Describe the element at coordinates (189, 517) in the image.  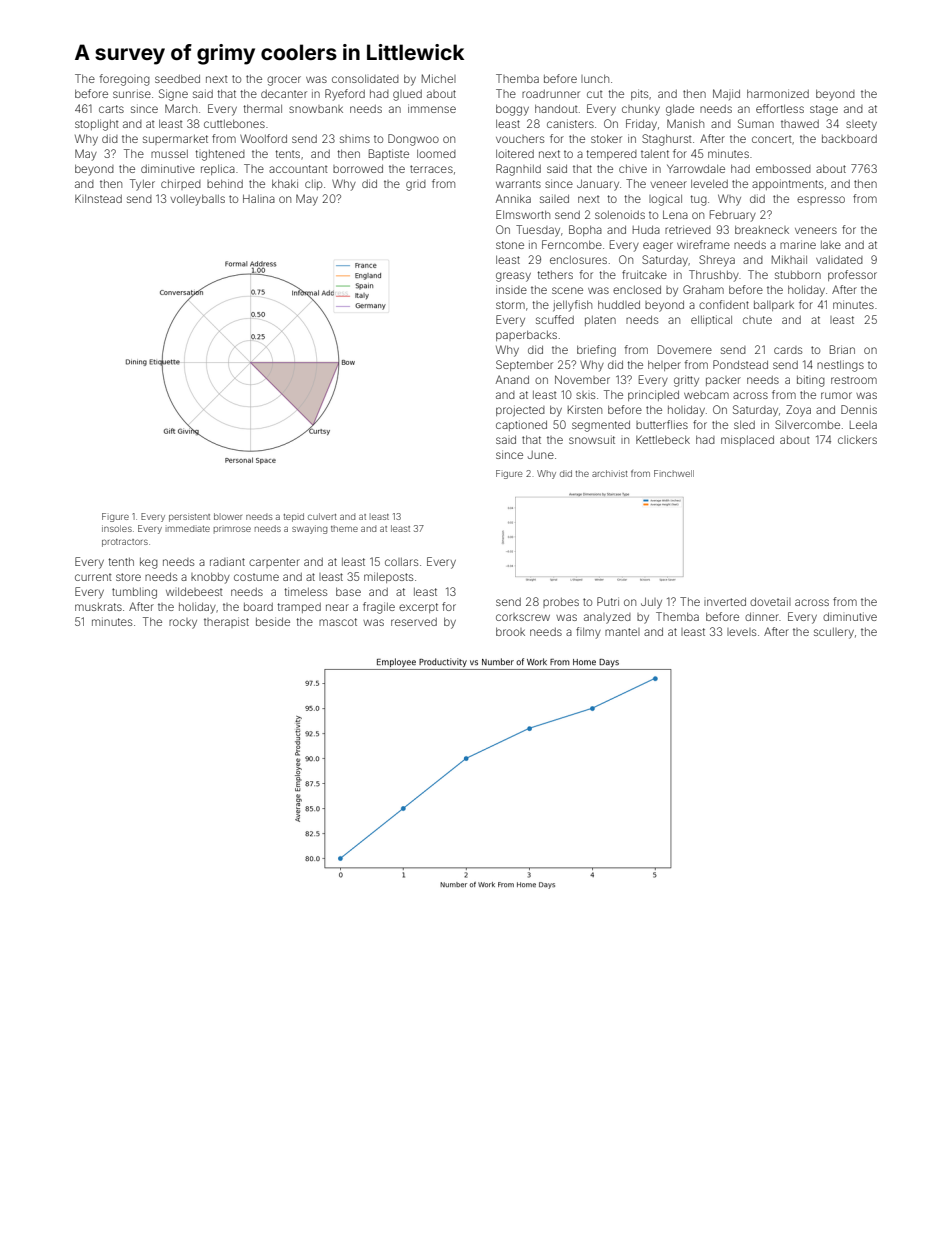
I see `persistent` at that location.
